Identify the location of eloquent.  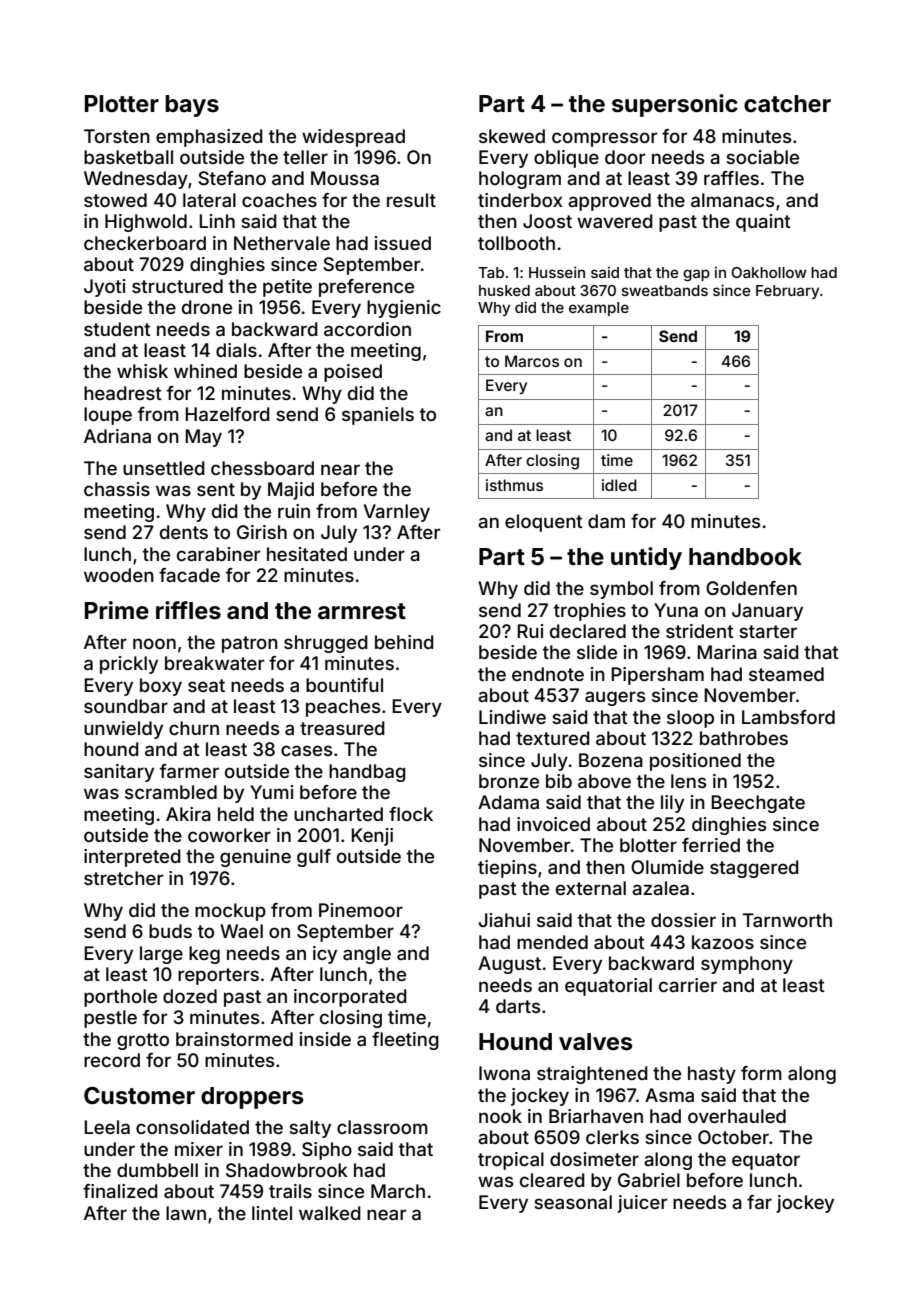
(544, 523).
